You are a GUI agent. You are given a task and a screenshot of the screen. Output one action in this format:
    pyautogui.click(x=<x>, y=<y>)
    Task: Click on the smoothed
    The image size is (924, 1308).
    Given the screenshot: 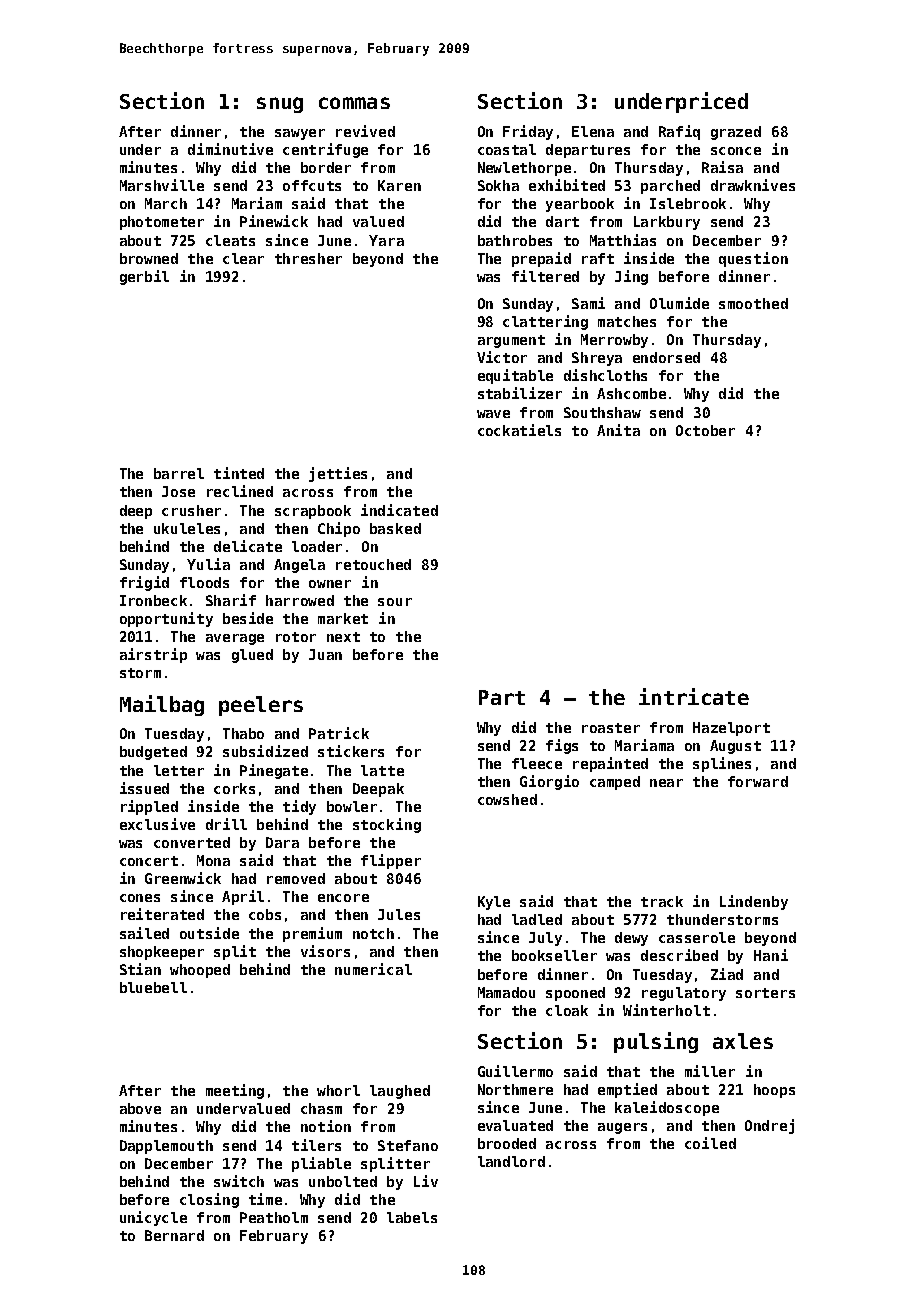 What is the action you would take?
    pyautogui.click(x=753, y=303)
